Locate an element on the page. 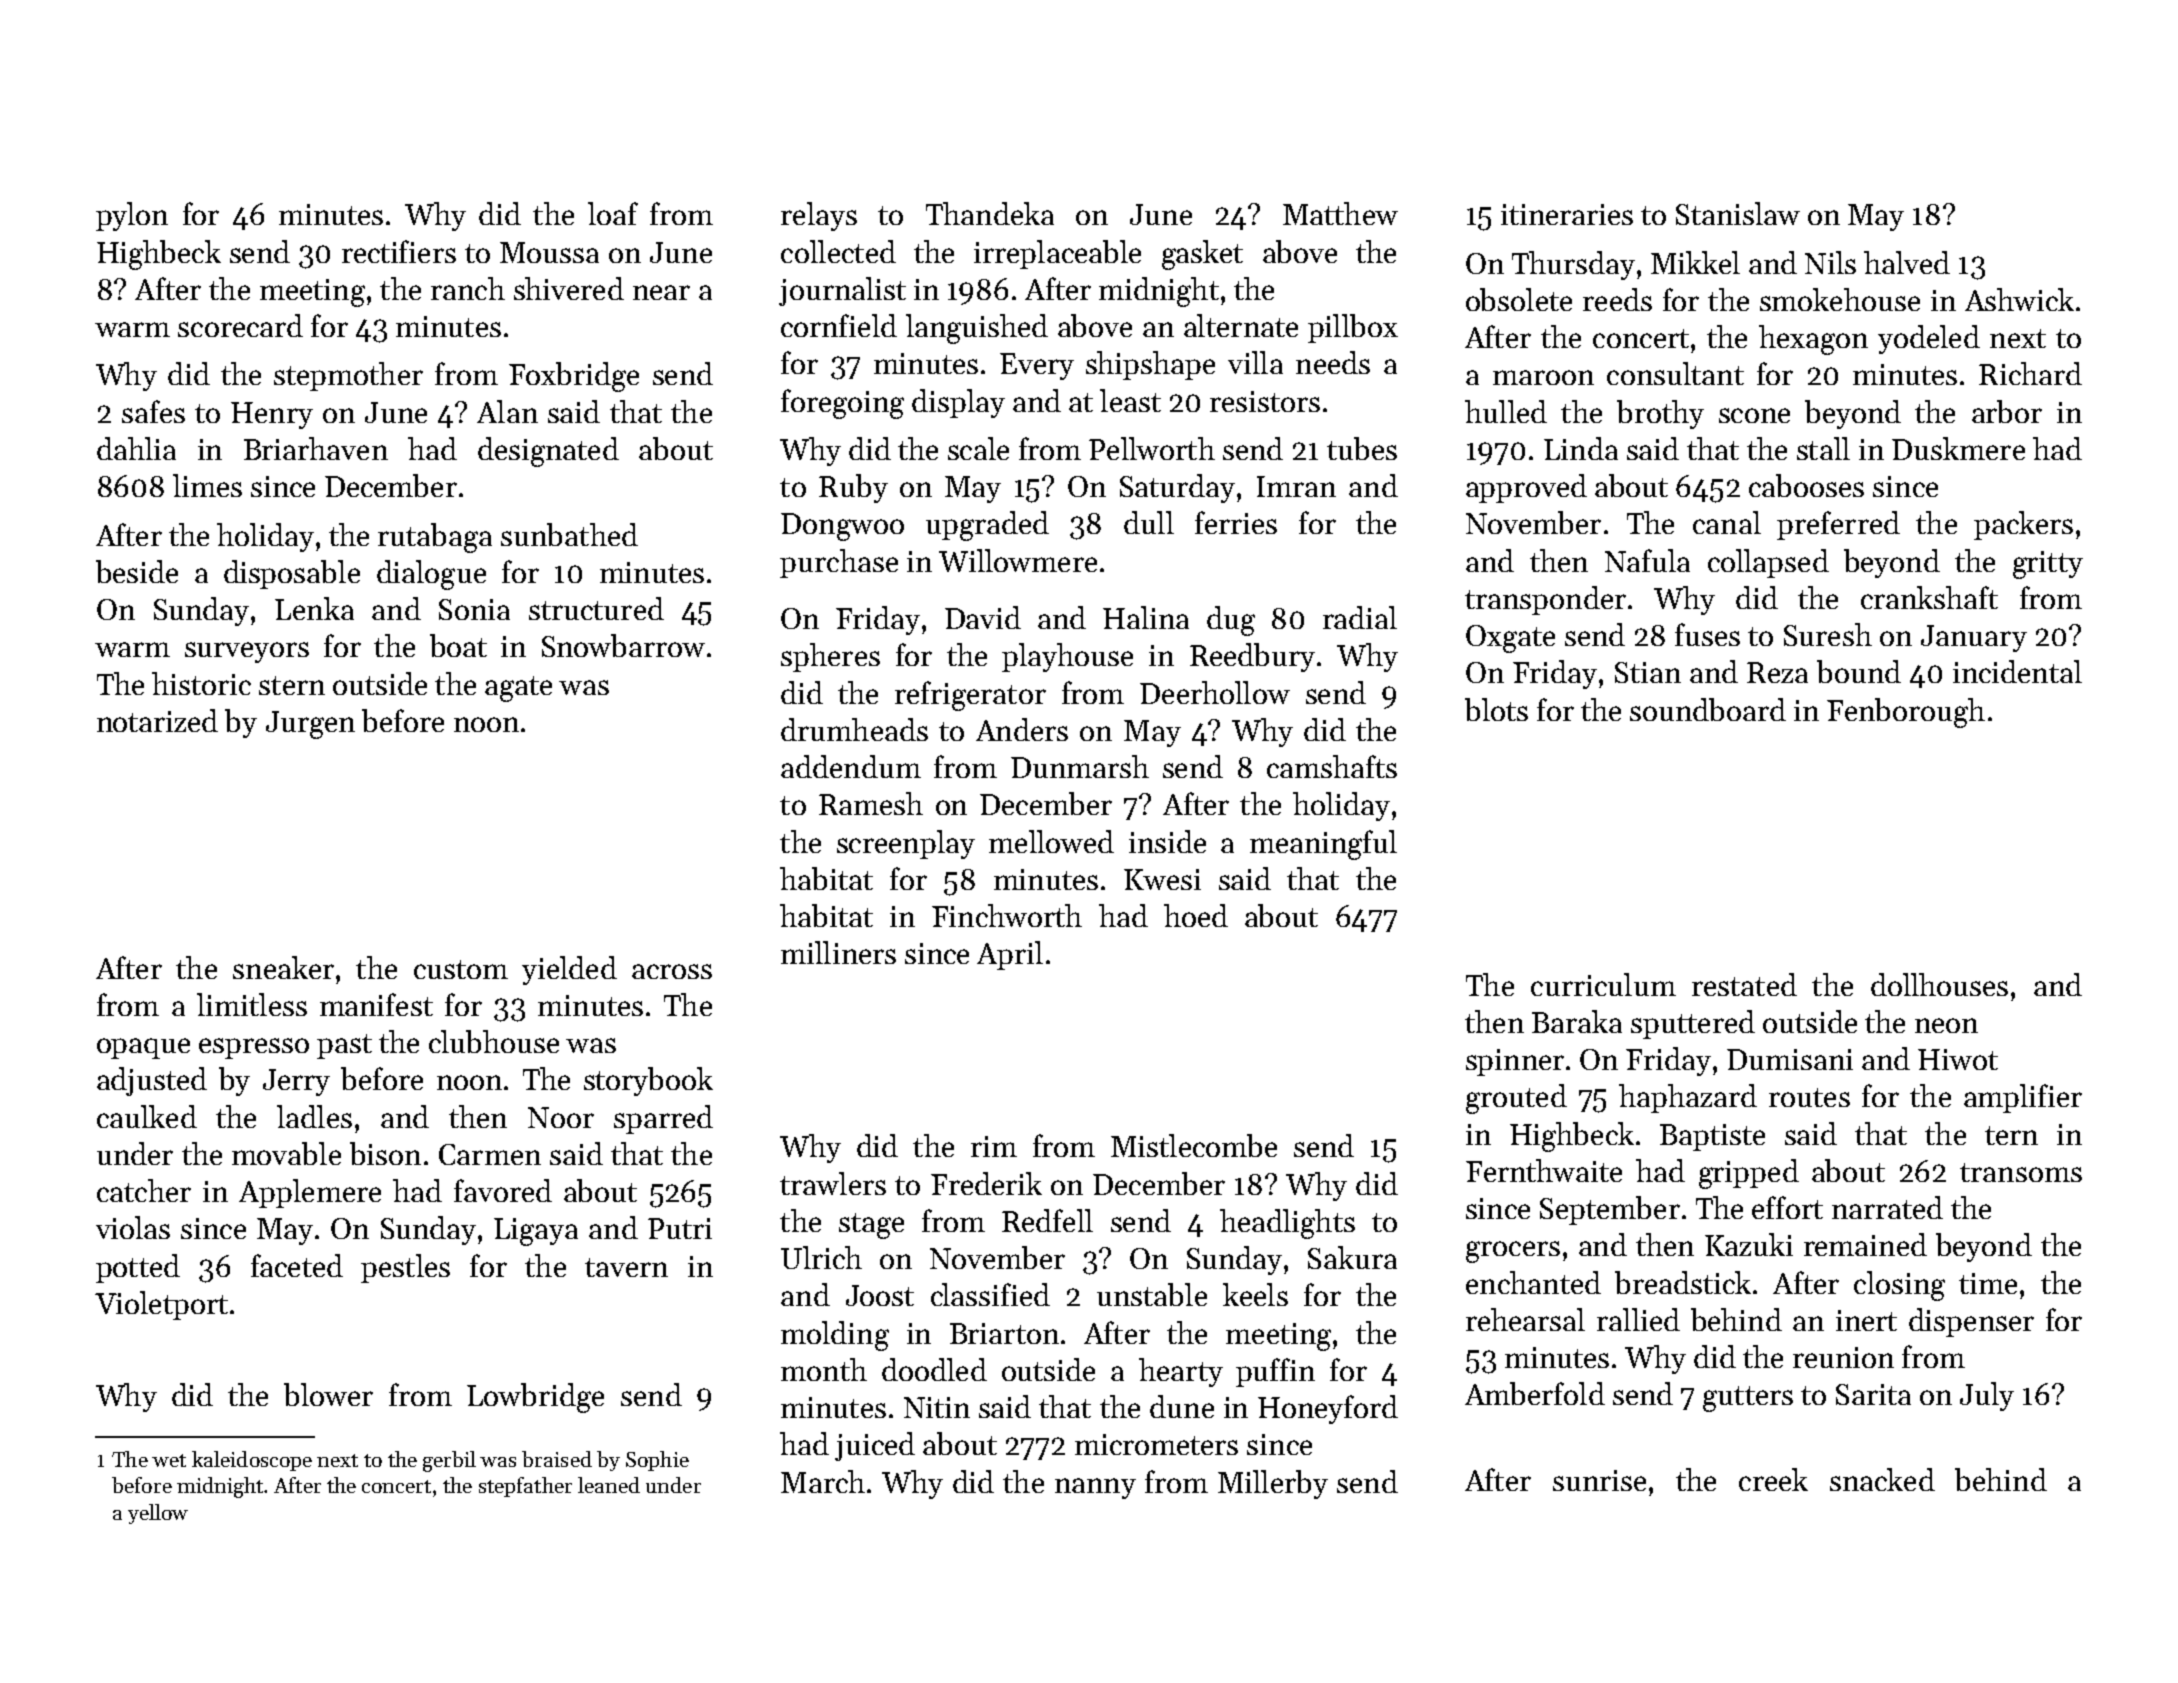 The image size is (2178, 1683). journalist is located at coordinates (842, 291).
